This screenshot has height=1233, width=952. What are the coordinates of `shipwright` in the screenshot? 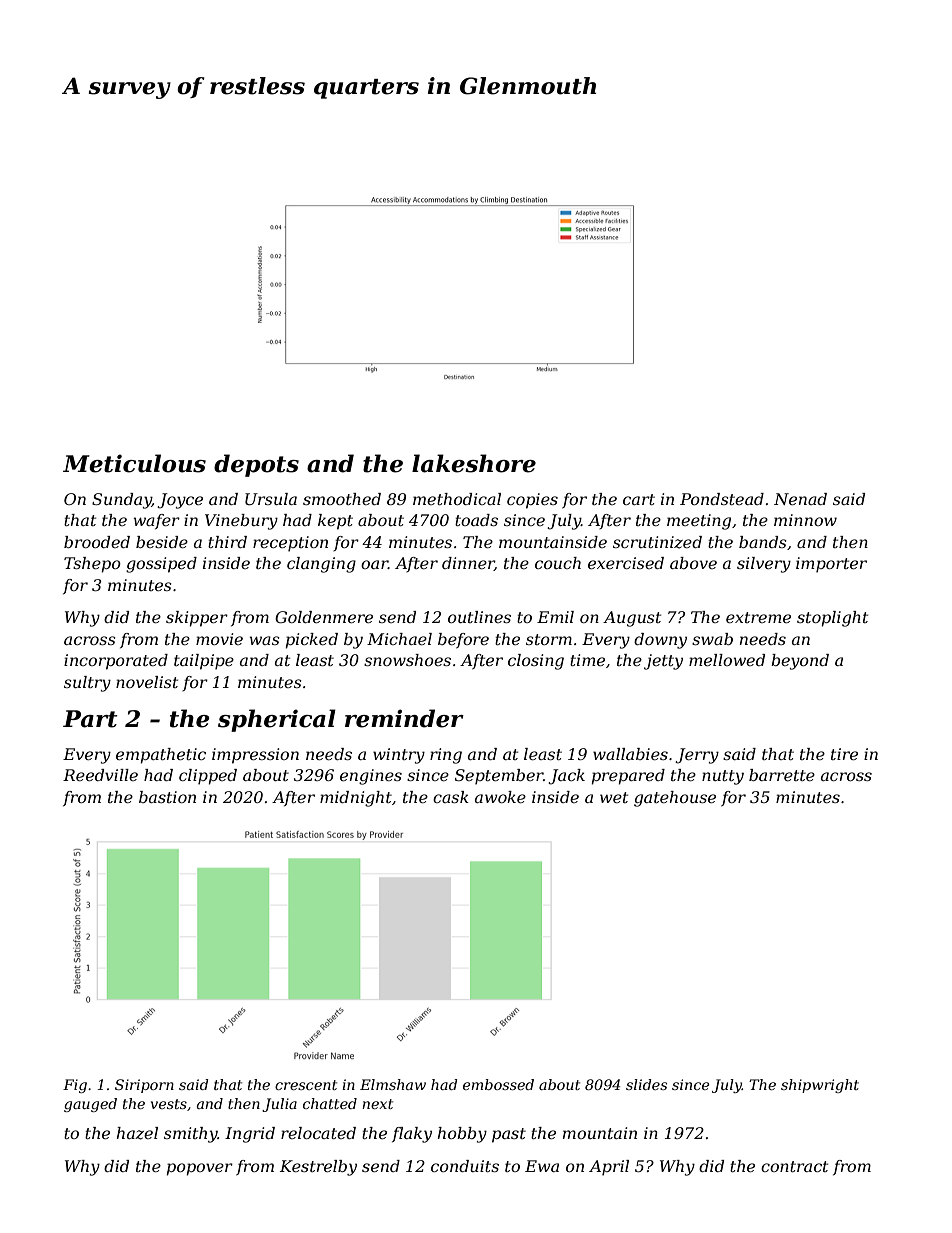 It's located at (820, 1086).
